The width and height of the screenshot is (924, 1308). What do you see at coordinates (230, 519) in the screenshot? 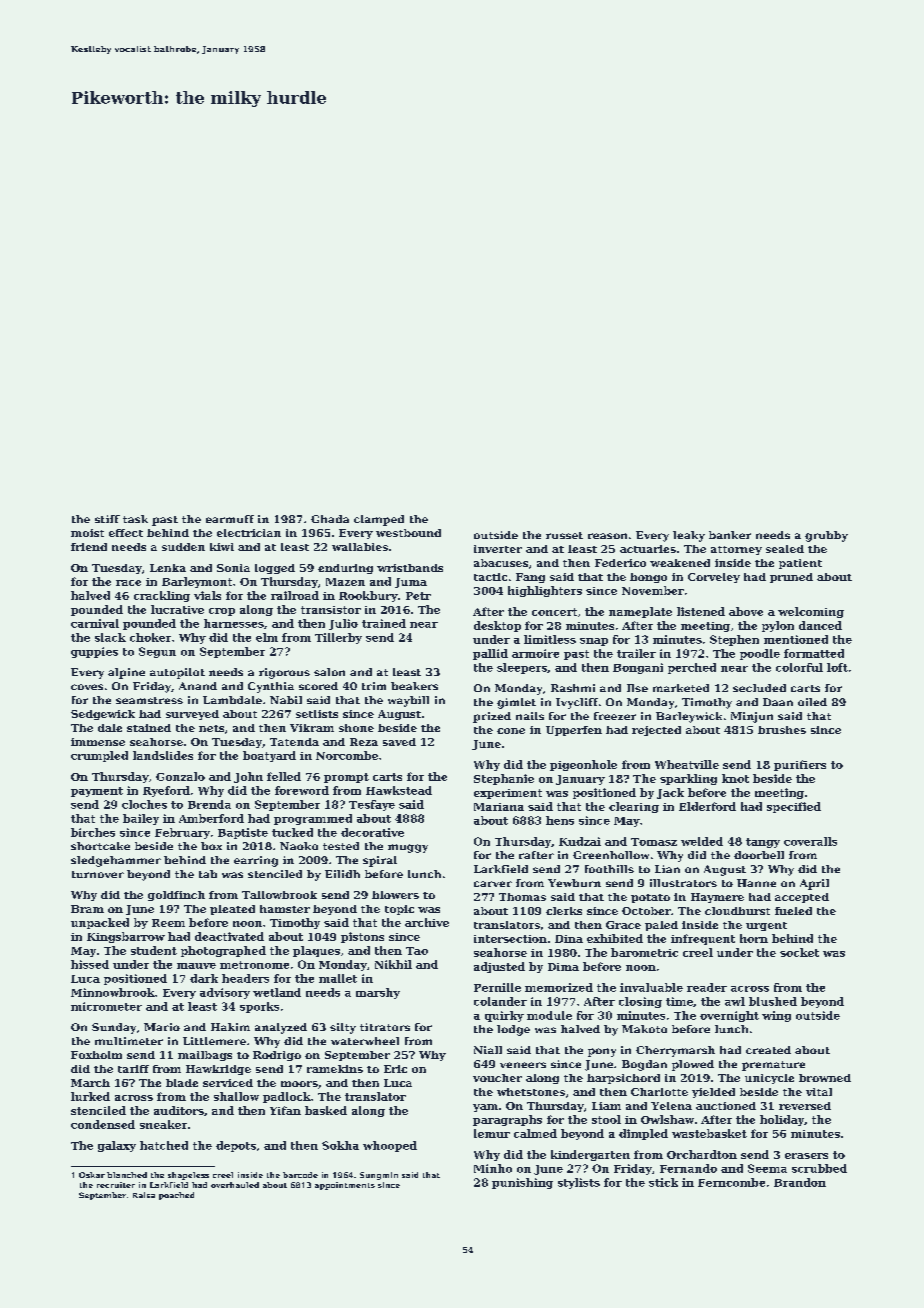
I see `earmuff` at bounding box center [230, 519].
